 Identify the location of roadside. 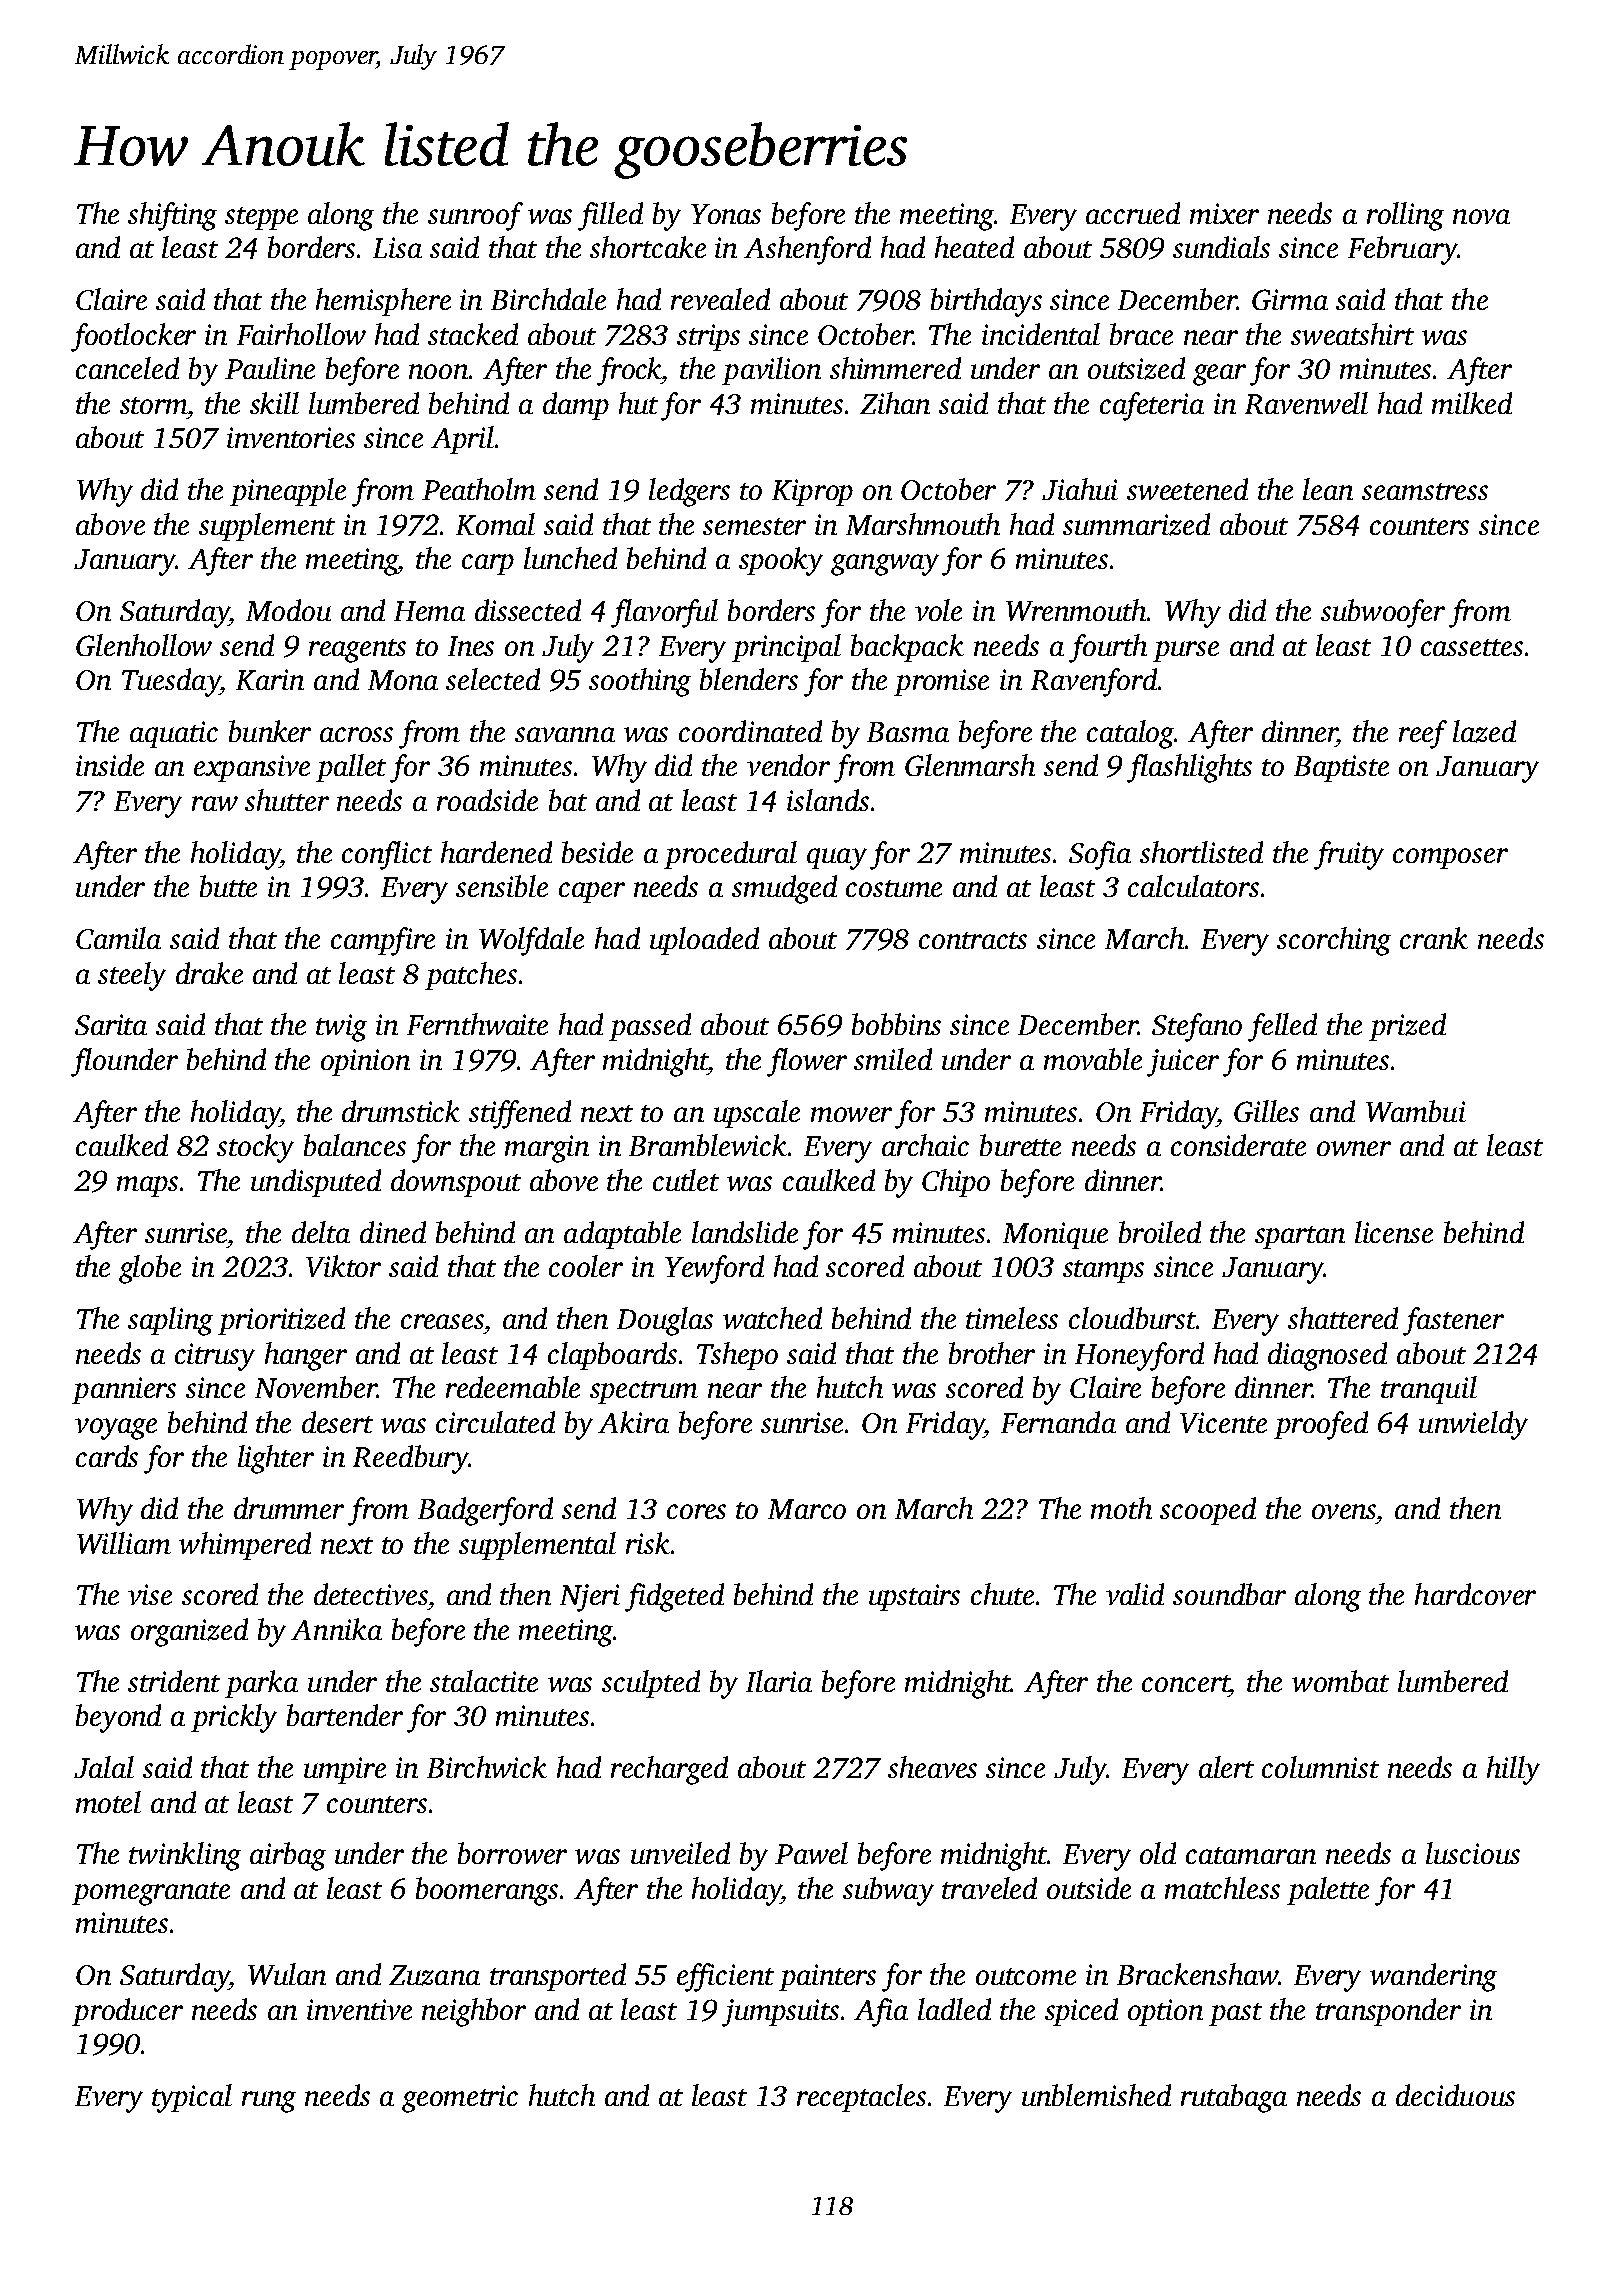
(487, 800).
